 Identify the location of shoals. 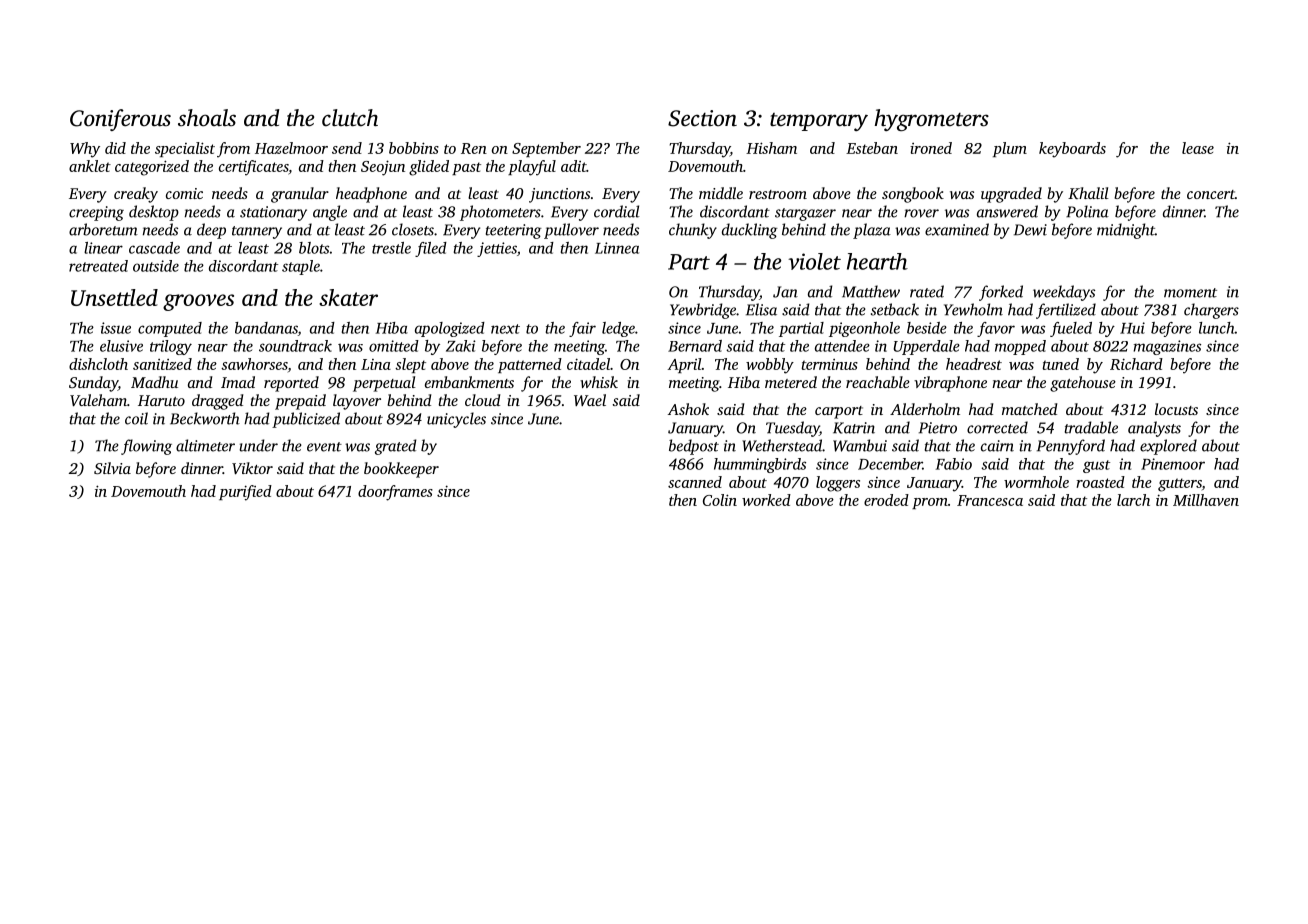
(207, 118).
